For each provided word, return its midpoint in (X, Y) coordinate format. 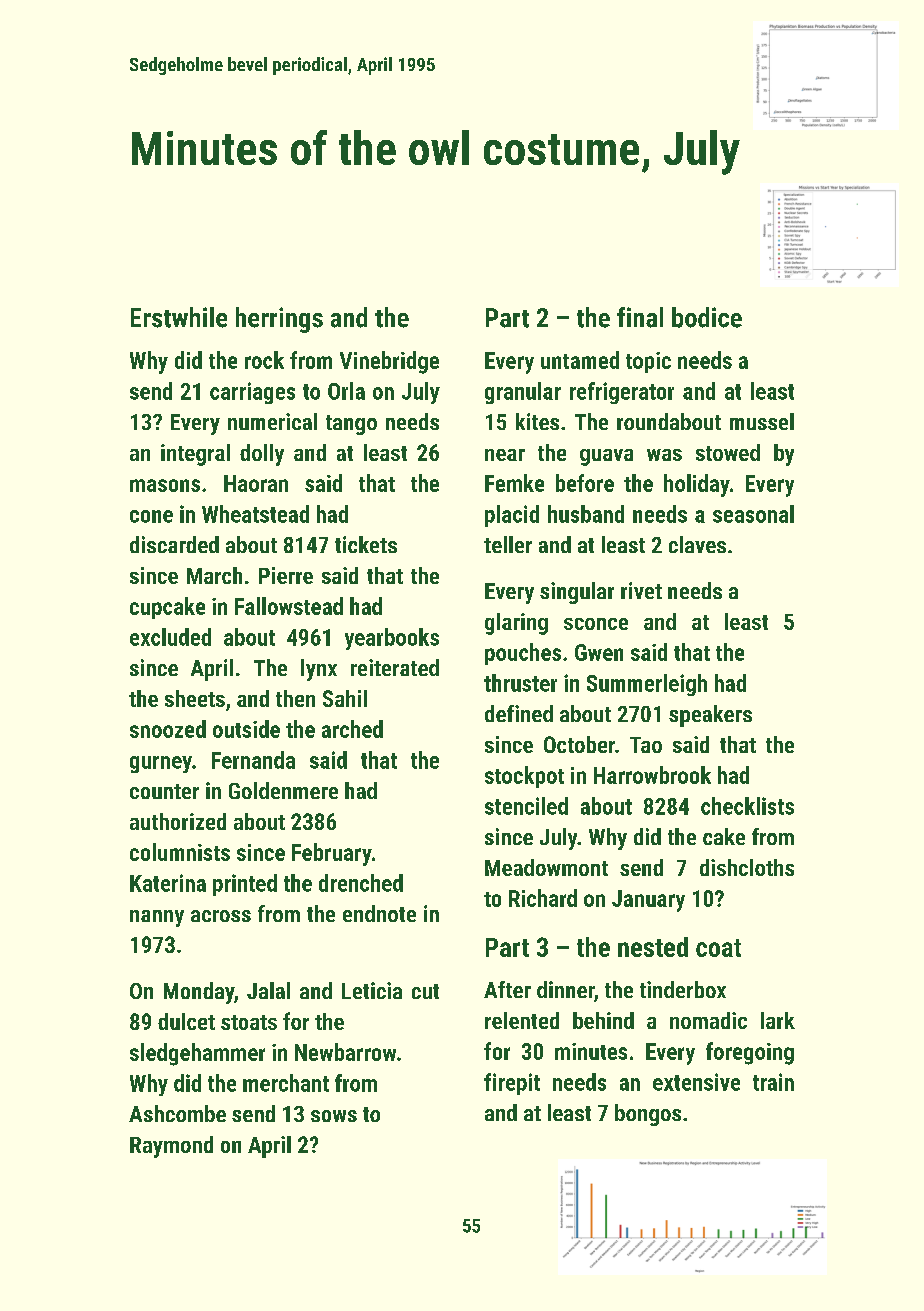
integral (195, 455)
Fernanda (253, 760)
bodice (707, 317)
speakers (710, 716)
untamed (580, 360)
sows (334, 1116)
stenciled (526, 806)
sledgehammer (197, 1054)
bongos (648, 1115)
